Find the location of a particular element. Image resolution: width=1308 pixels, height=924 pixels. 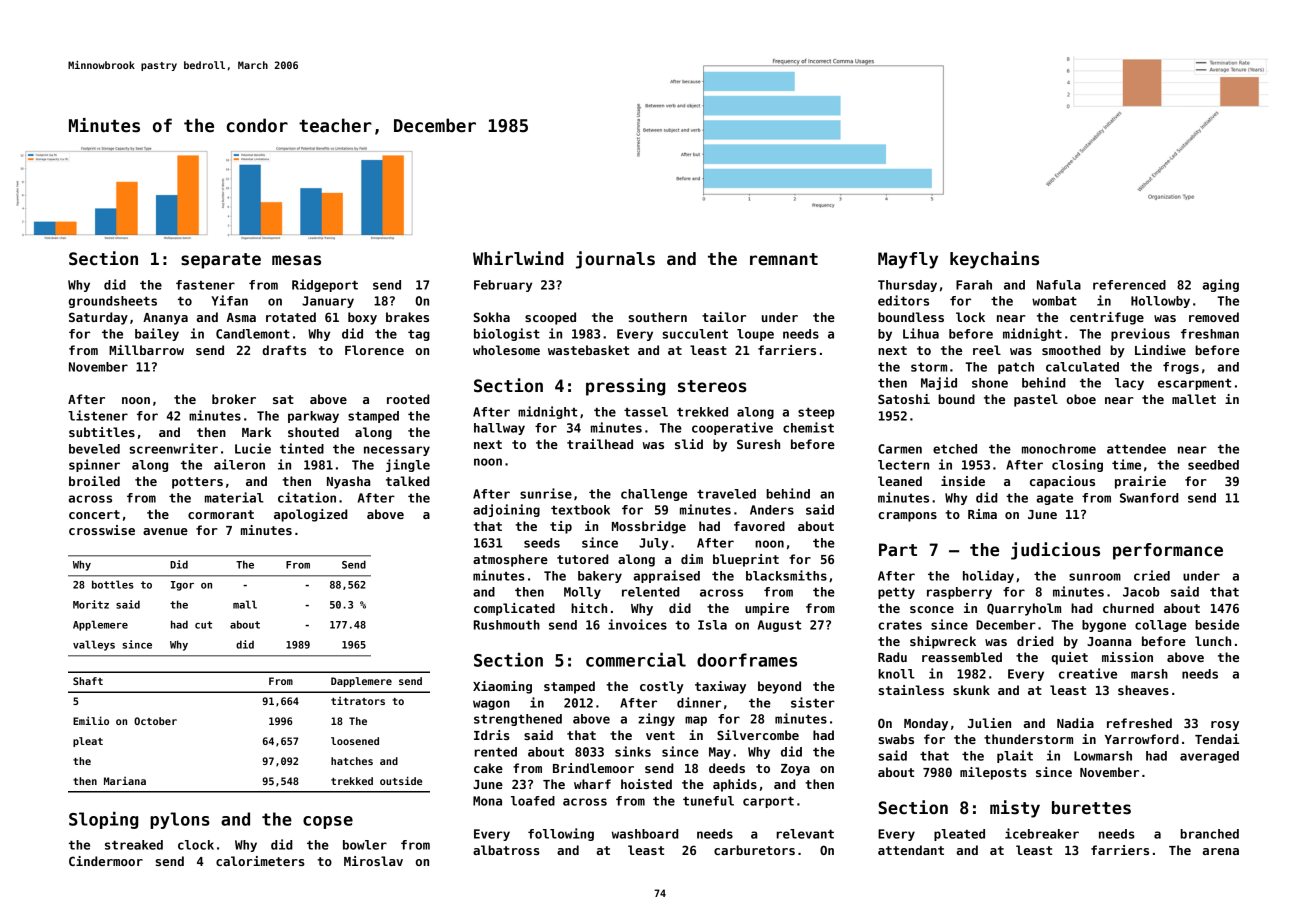

southern is located at coordinates (657, 317).
